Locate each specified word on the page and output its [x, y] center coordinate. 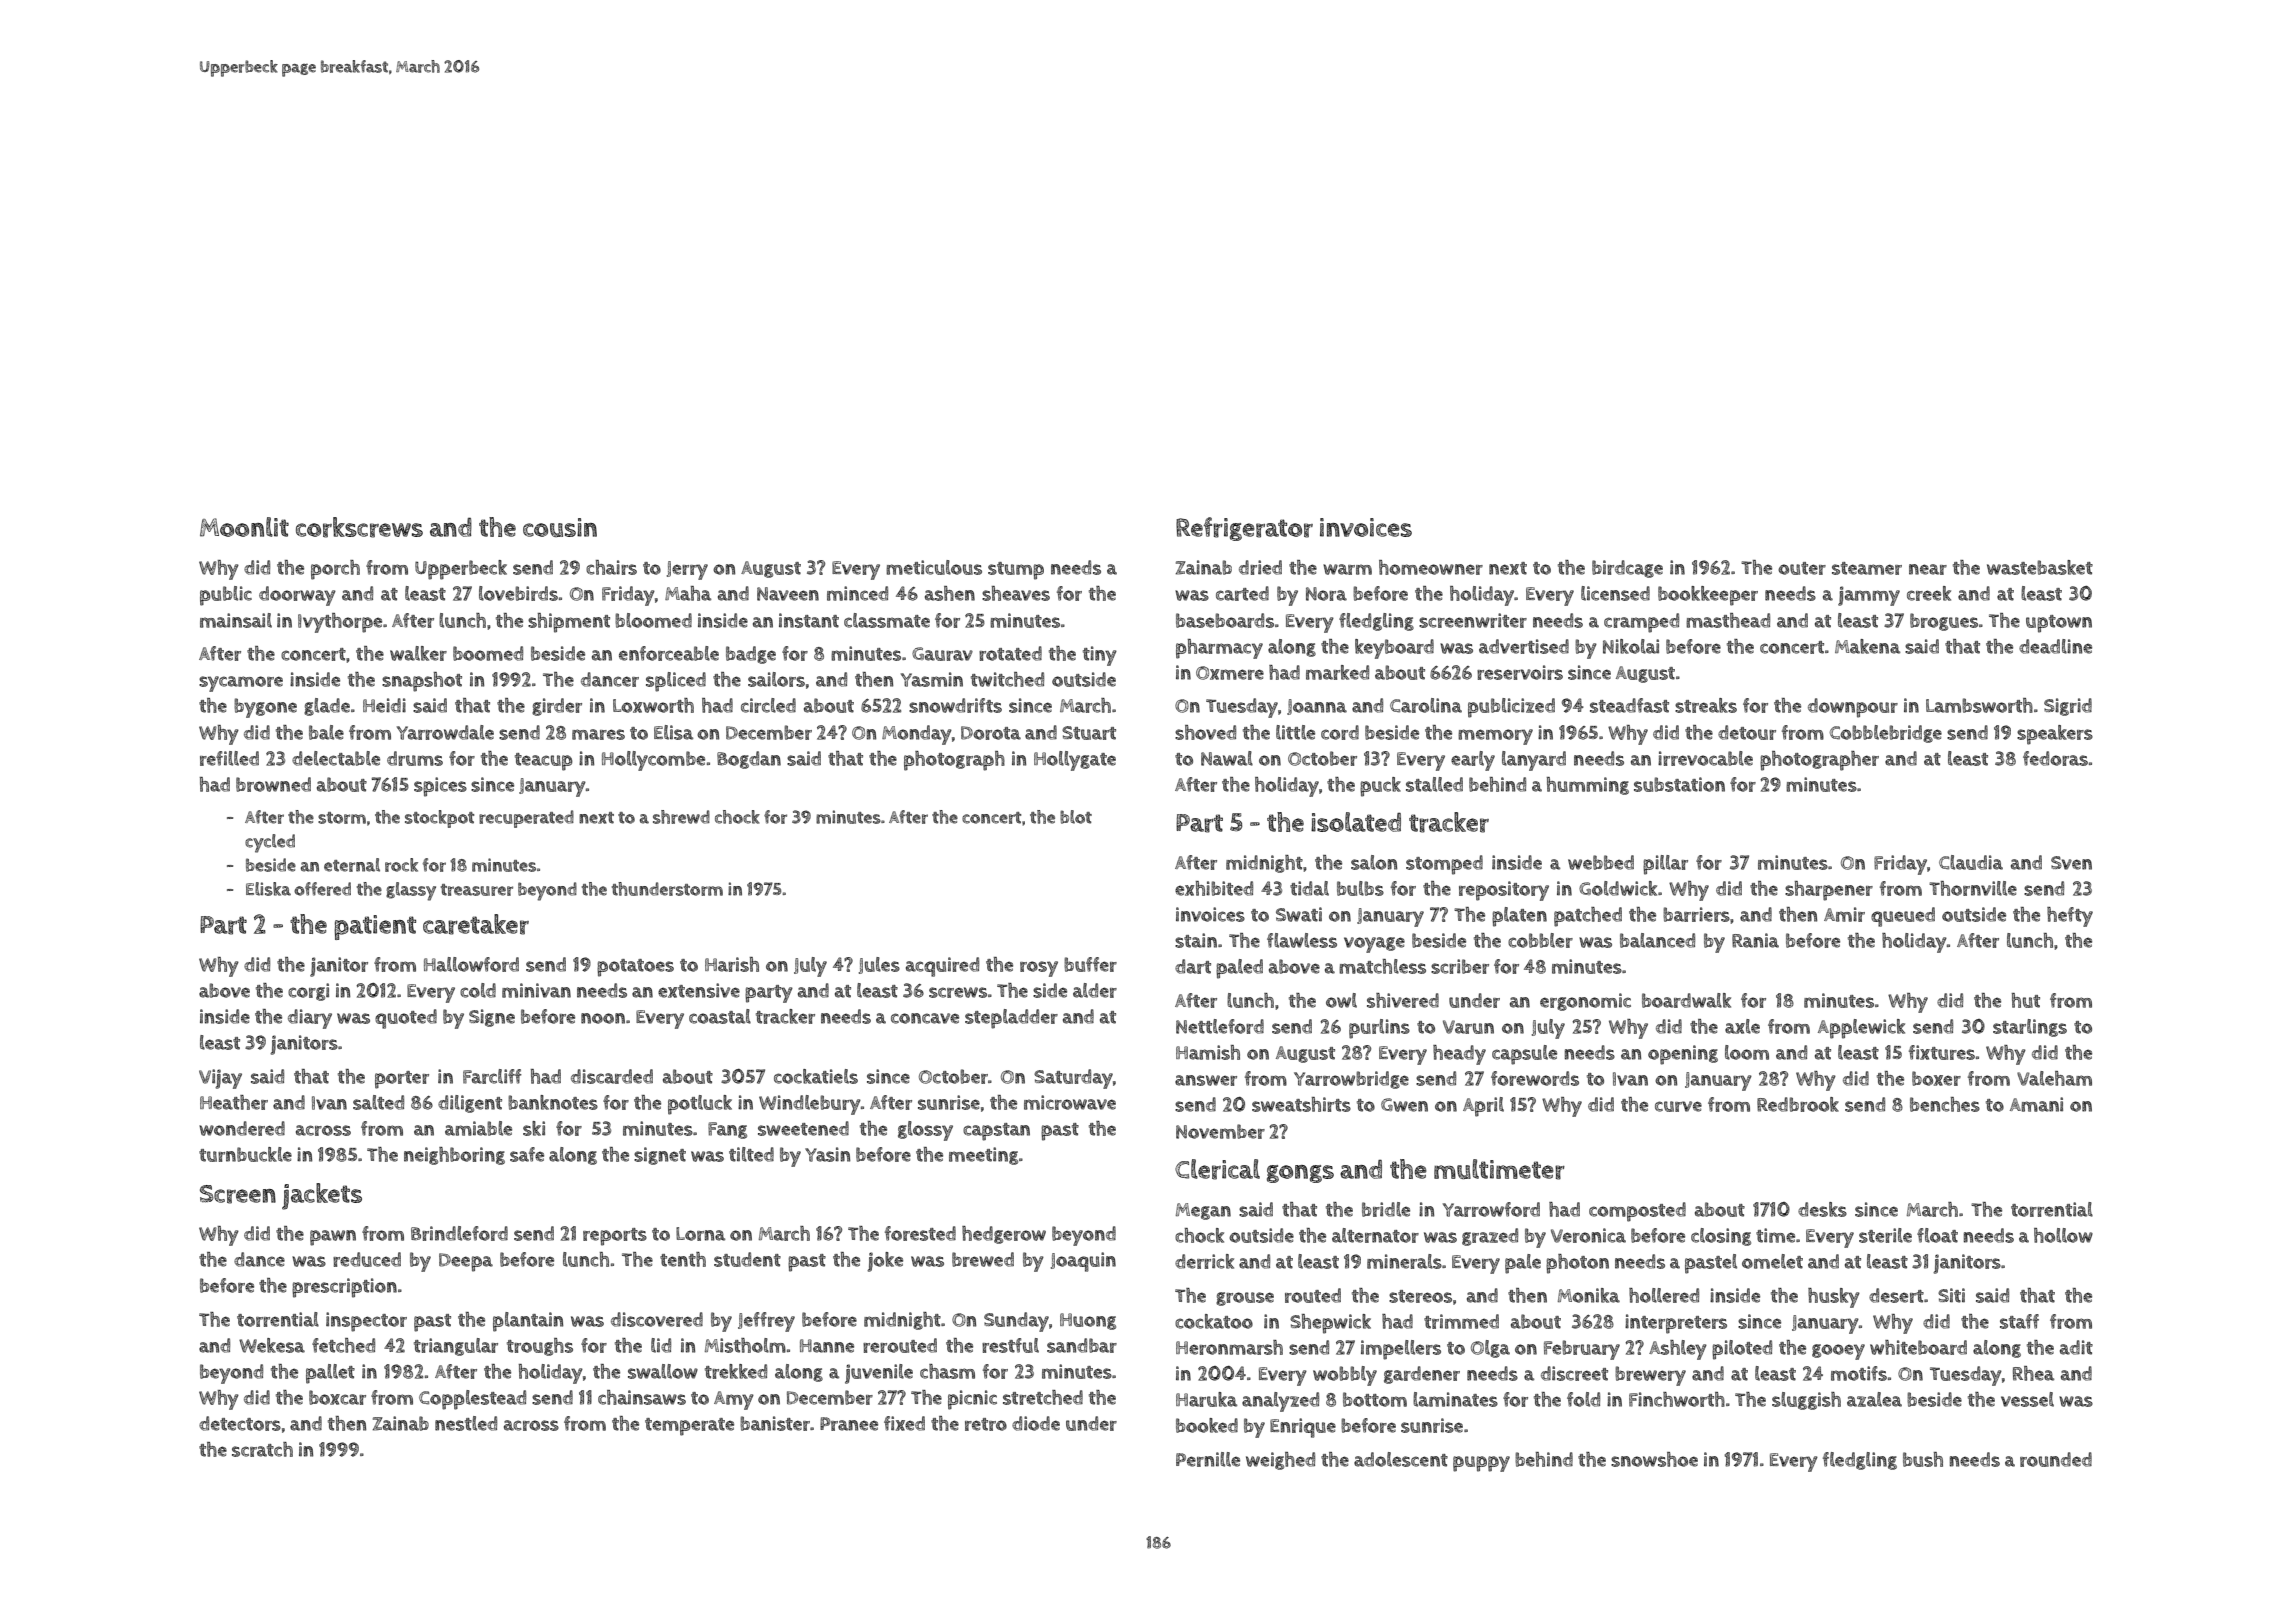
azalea [1874, 1399]
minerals [1404, 1261]
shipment [569, 623]
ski [534, 1128]
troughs [540, 1347]
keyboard [1394, 649]
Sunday [1016, 1322]
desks [1822, 1209]
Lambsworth [1979, 705]
